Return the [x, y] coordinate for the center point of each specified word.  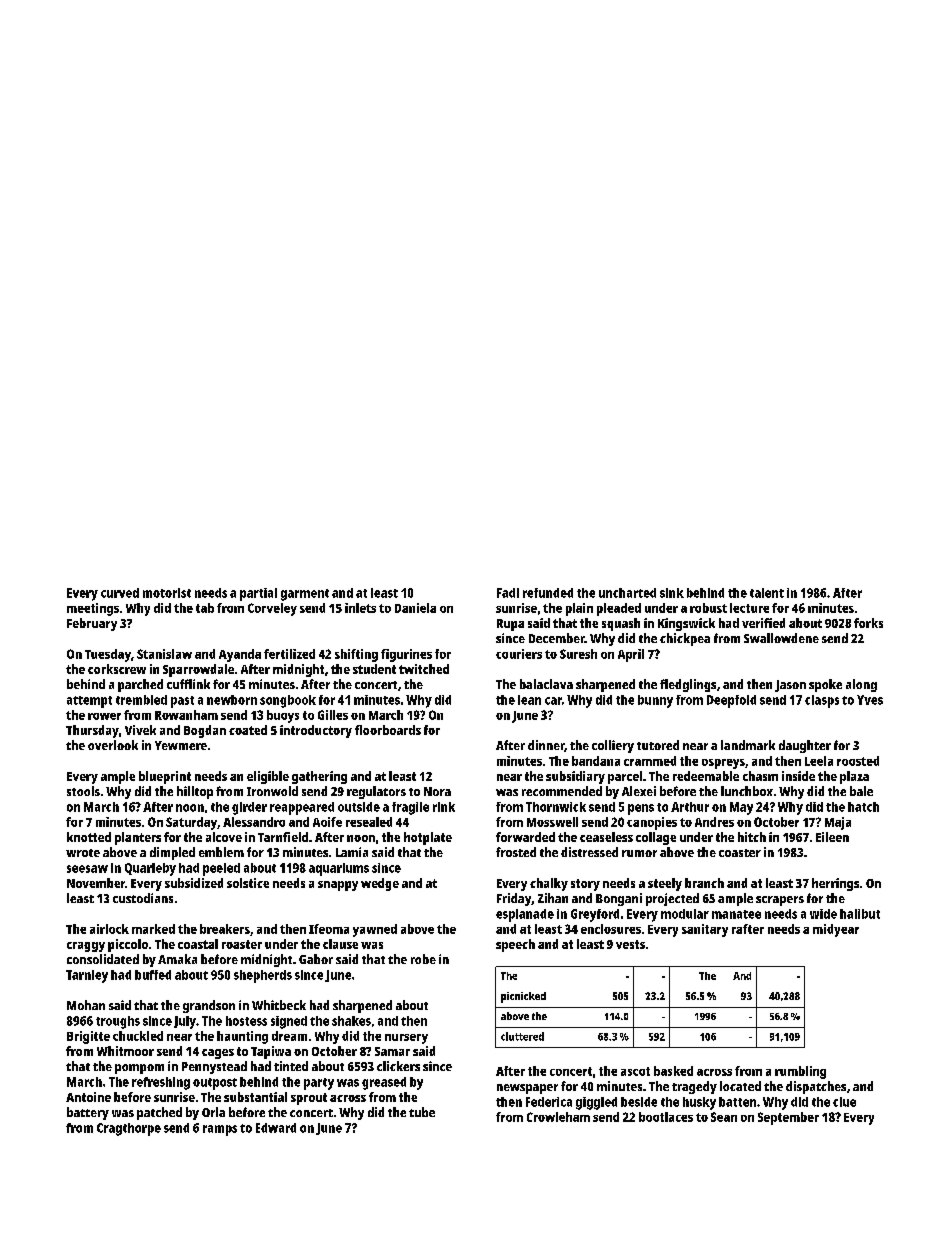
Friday [514, 899]
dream [289, 1036]
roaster [242, 944]
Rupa [510, 625]
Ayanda [240, 655]
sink [672, 593]
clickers [398, 1066]
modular [685, 914]
